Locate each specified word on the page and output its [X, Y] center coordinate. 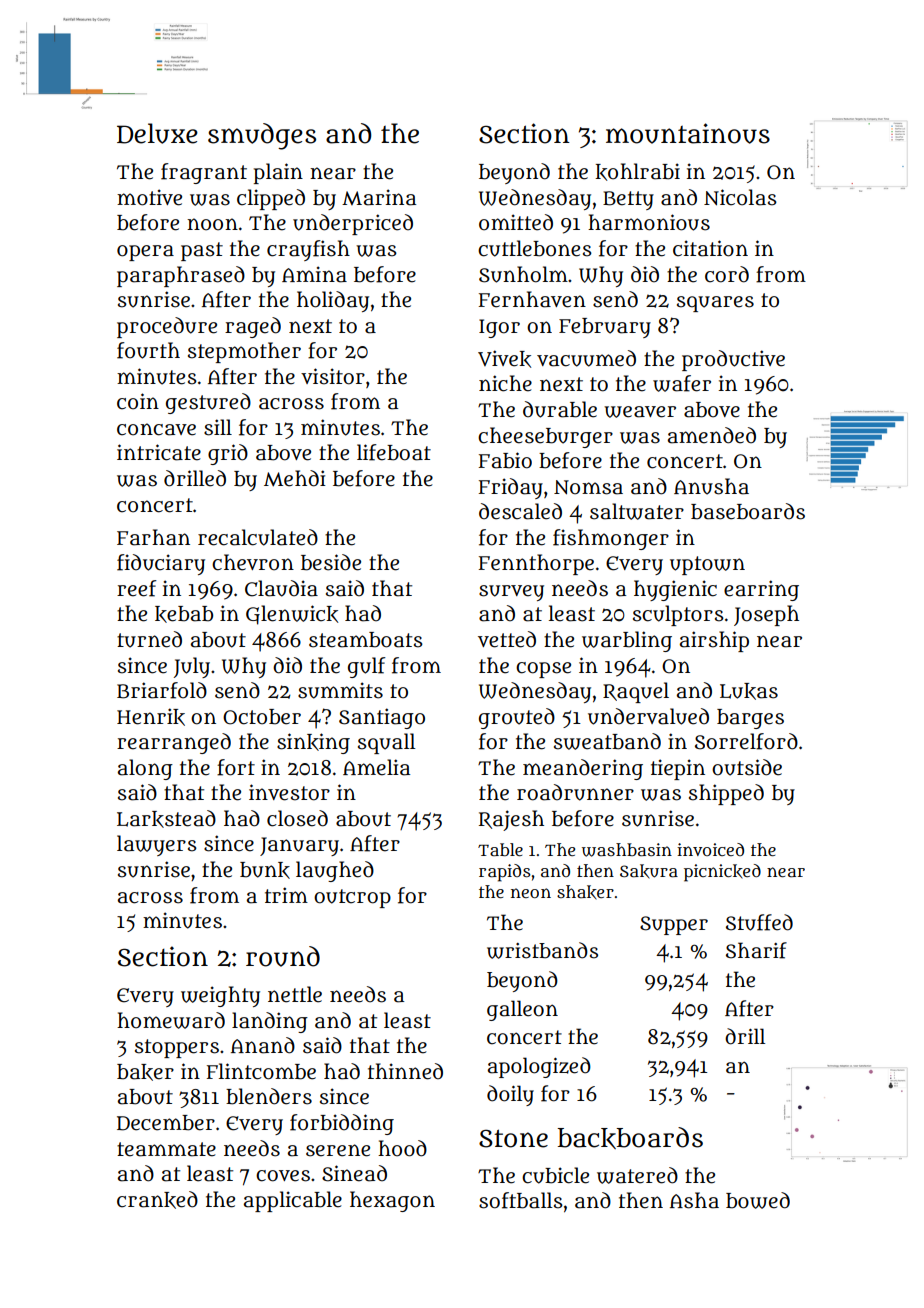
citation [710, 248]
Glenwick [292, 615]
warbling [627, 641]
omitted [516, 222]
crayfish [308, 250]
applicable [293, 1201]
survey [511, 593]
